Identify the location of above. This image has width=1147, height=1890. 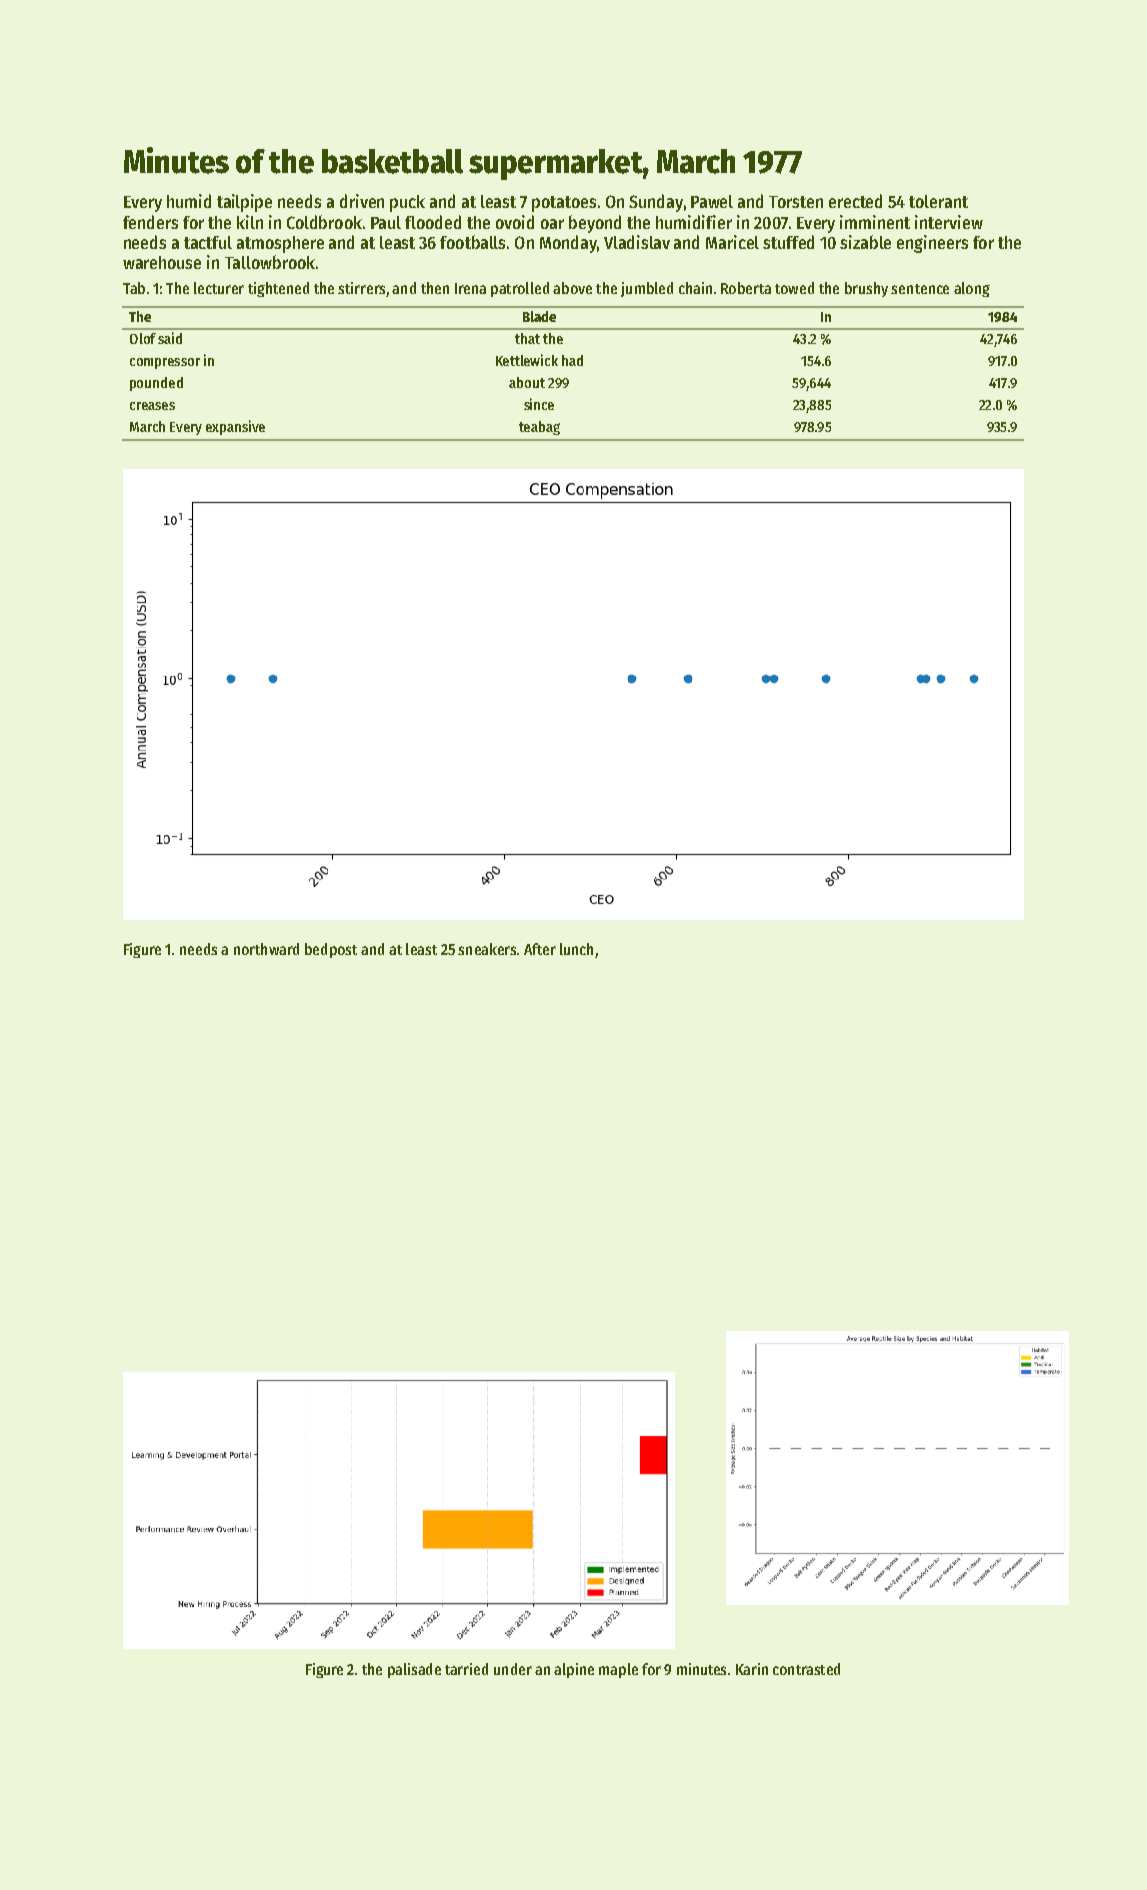
(572, 288).
